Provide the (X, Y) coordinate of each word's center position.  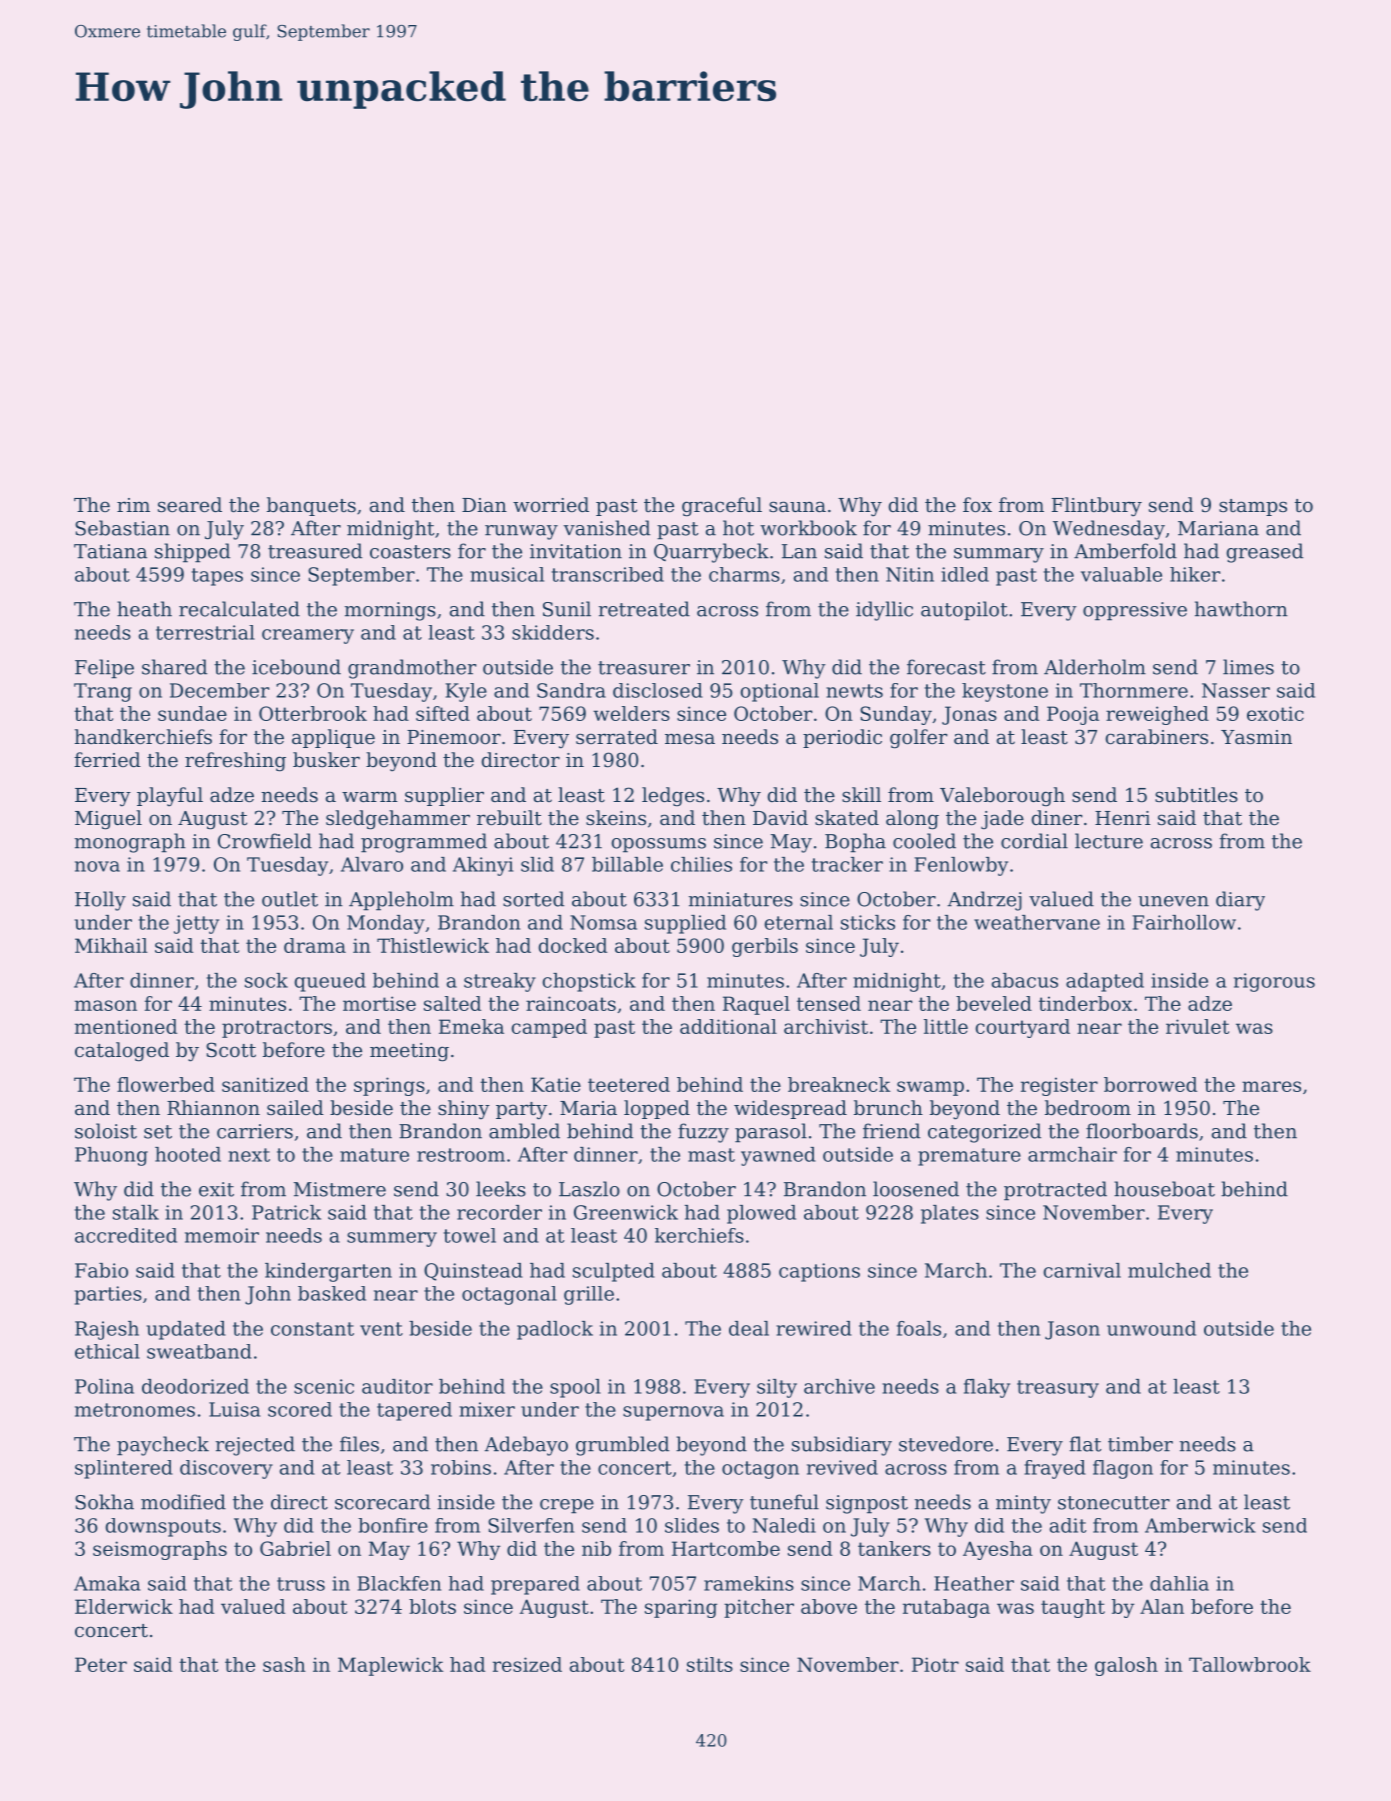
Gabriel (295, 1548)
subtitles (1196, 795)
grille (589, 1295)
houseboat (1164, 1189)
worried (551, 505)
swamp (930, 1088)
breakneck (839, 1084)
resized (527, 1664)
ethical (107, 1351)
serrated (617, 736)
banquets (311, 506)
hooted (188, 1154)
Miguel (108, 820)
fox (977, 505)
